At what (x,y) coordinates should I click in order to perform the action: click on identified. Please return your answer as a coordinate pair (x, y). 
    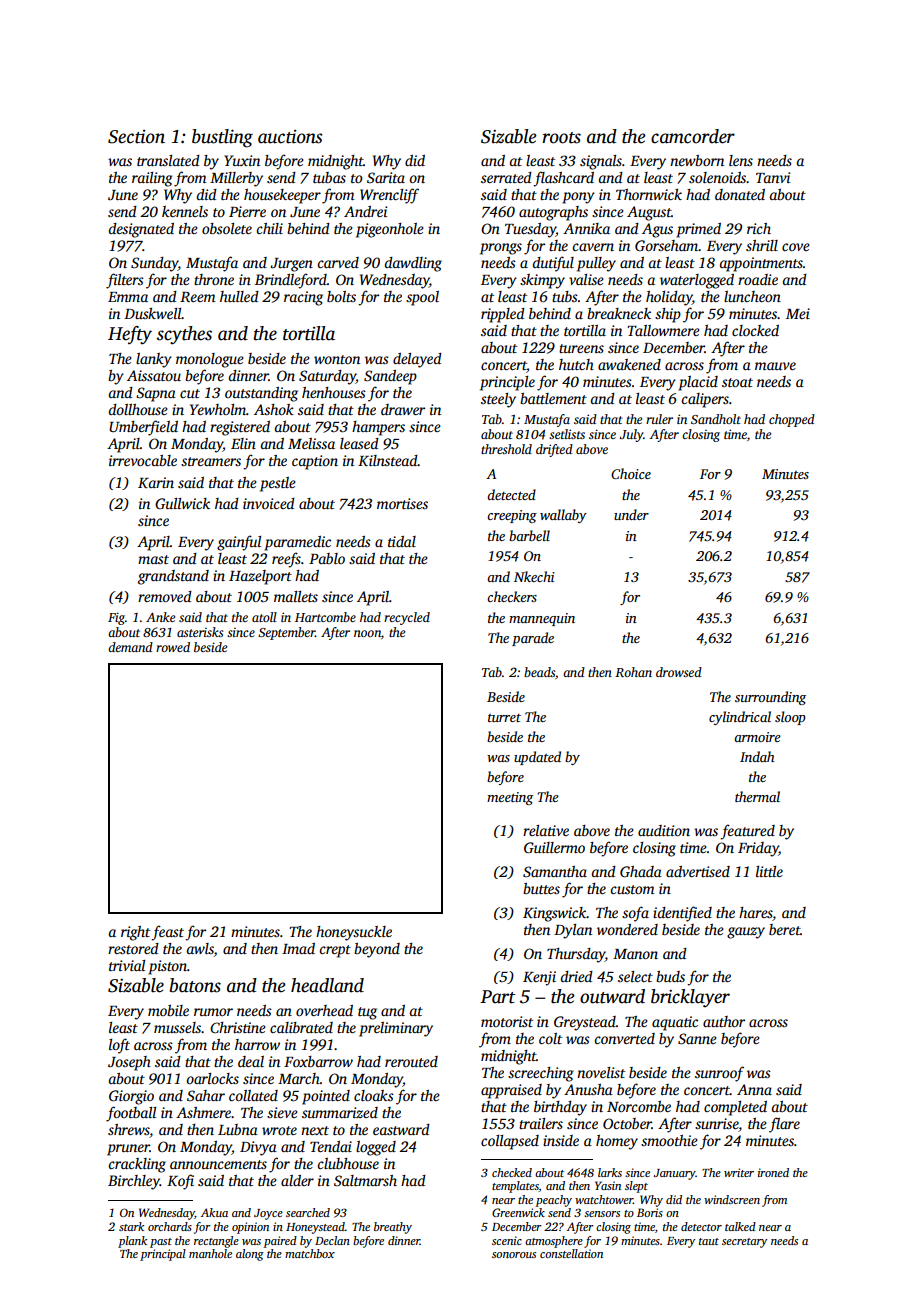
    Looking at the image, I should click on (682, 914).
